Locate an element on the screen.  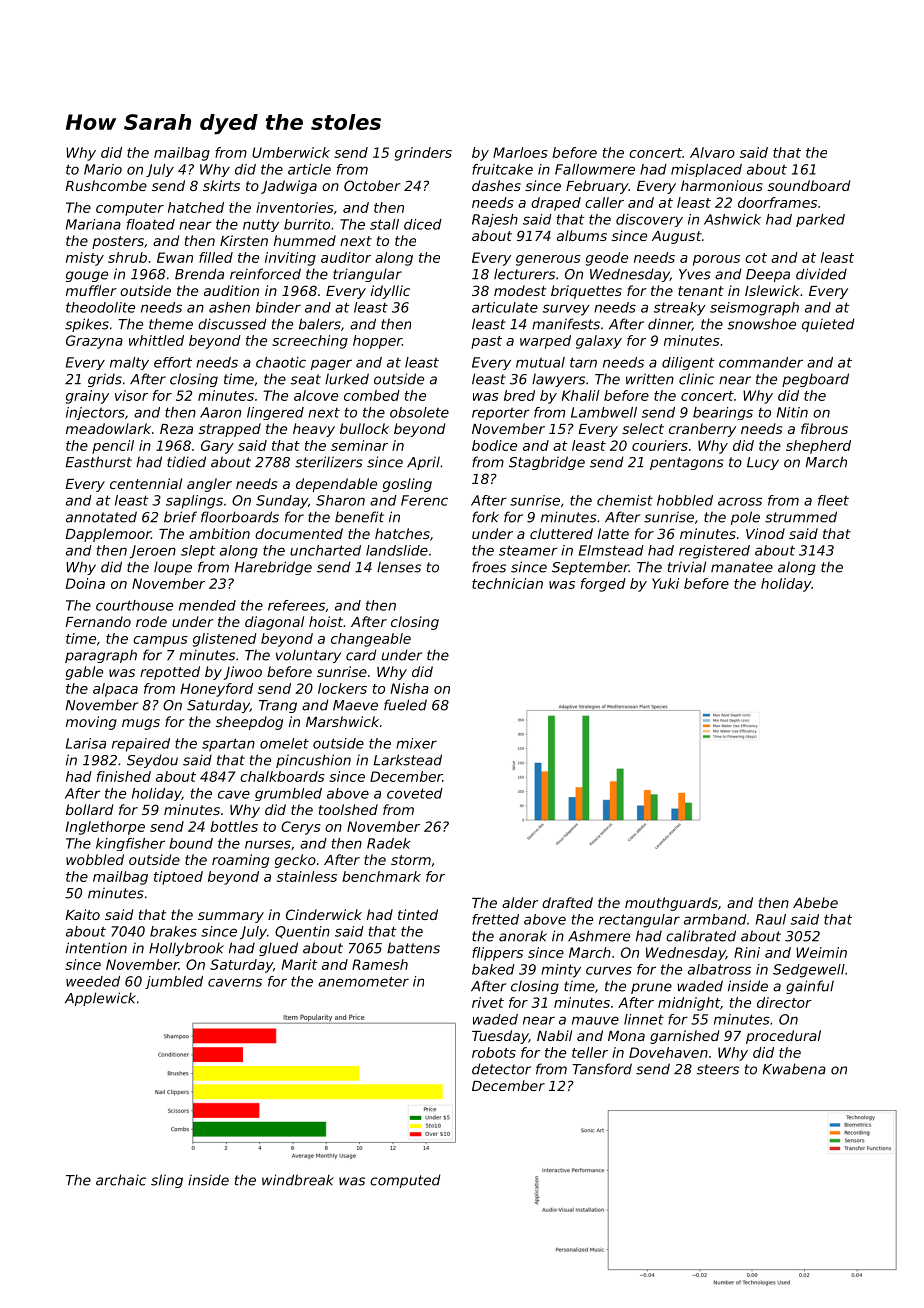
Mario is located at coordinates (103, 169).
